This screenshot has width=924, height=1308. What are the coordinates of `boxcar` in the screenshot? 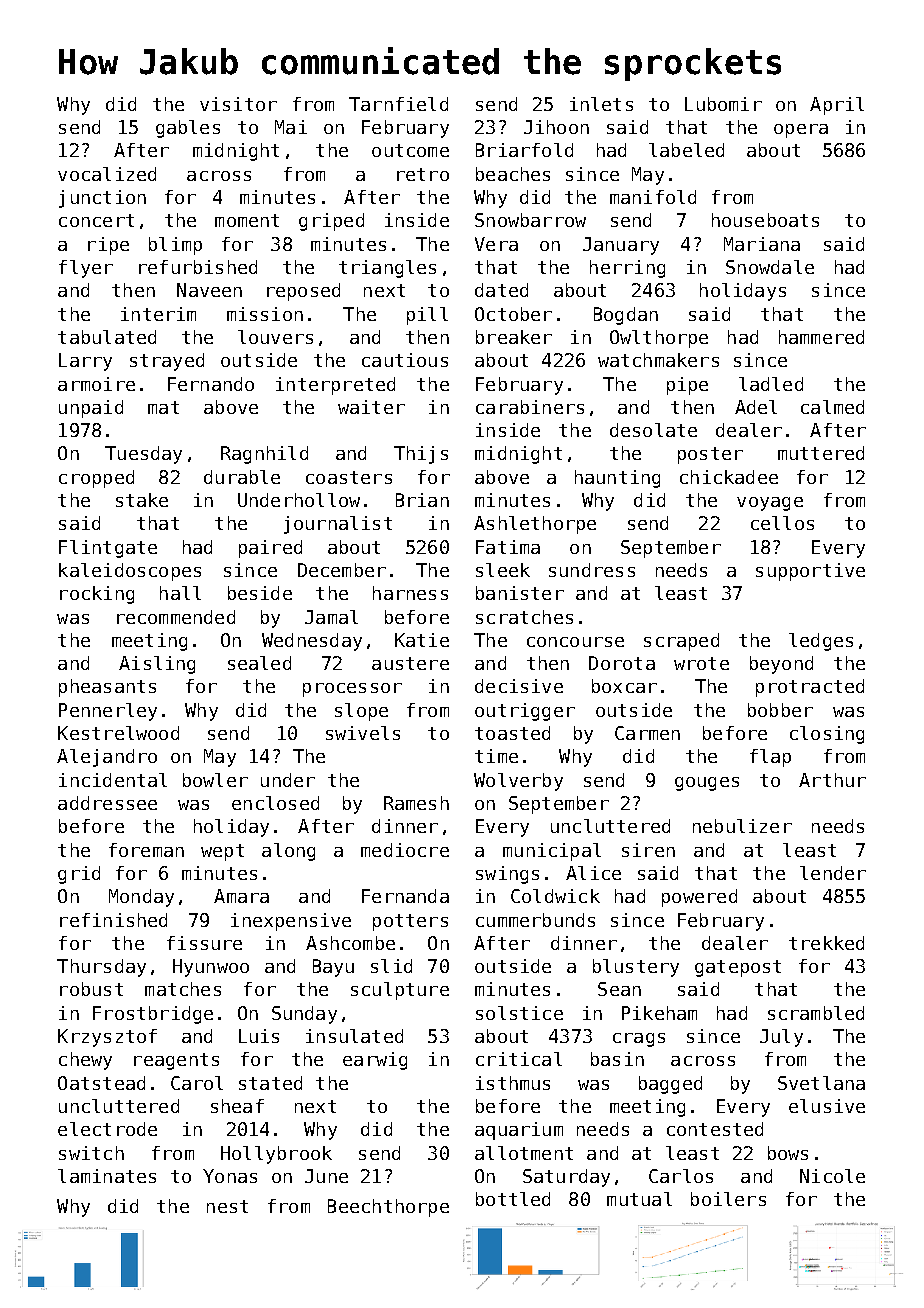 It's located at (624, 686).
